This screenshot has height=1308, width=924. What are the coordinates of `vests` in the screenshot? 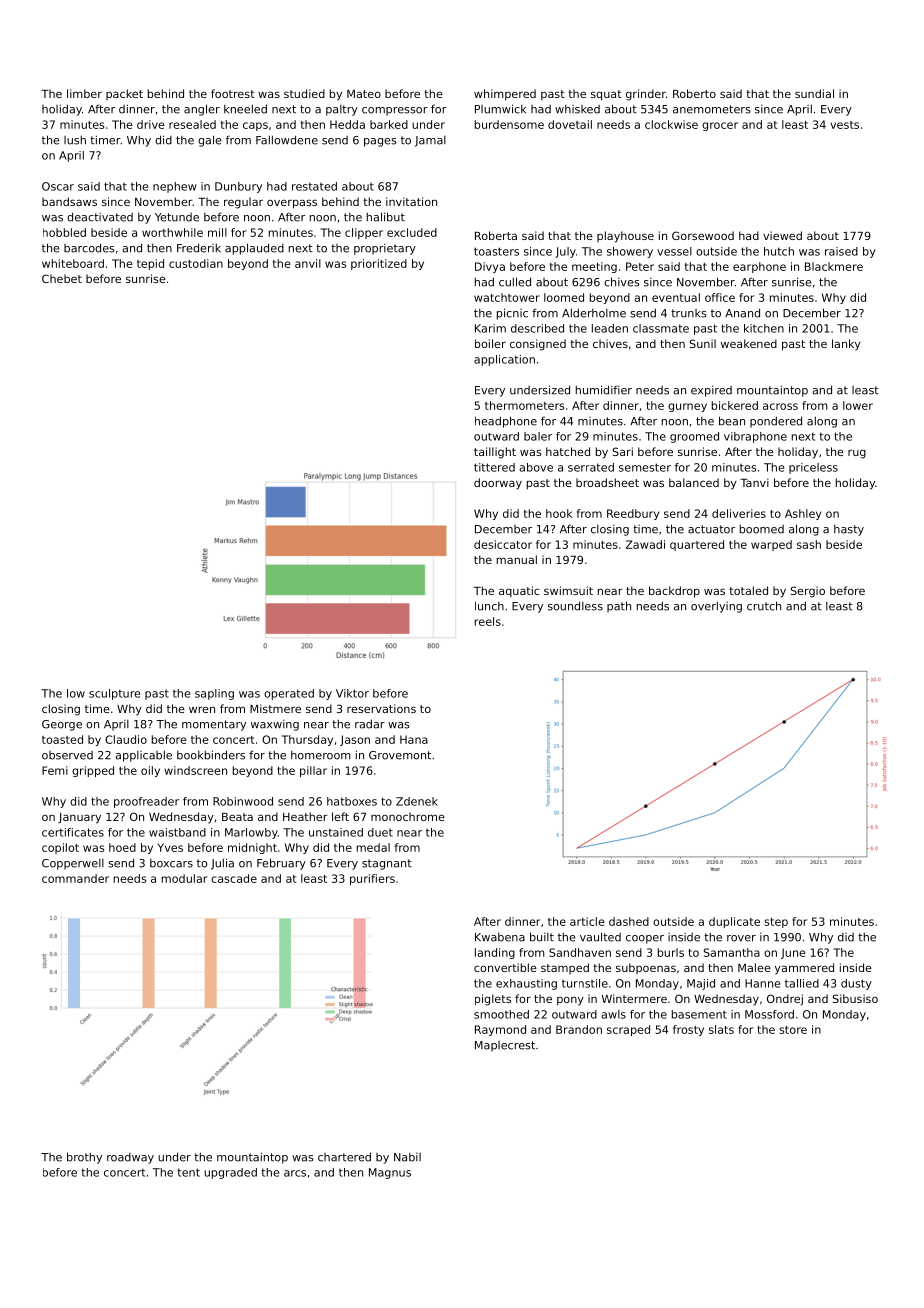 It's located at (844, 125).
